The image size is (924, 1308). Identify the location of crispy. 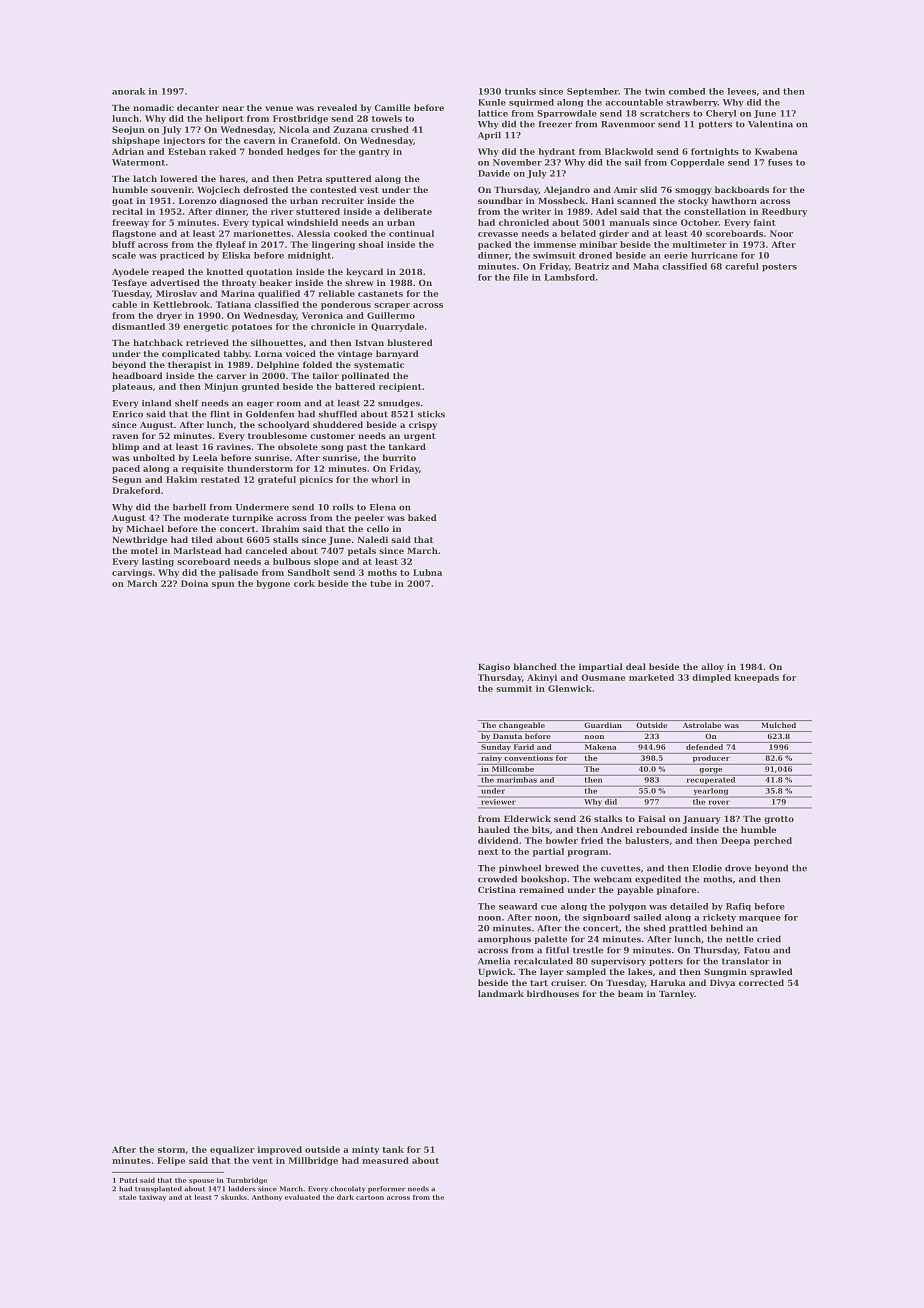
(423, 425).
